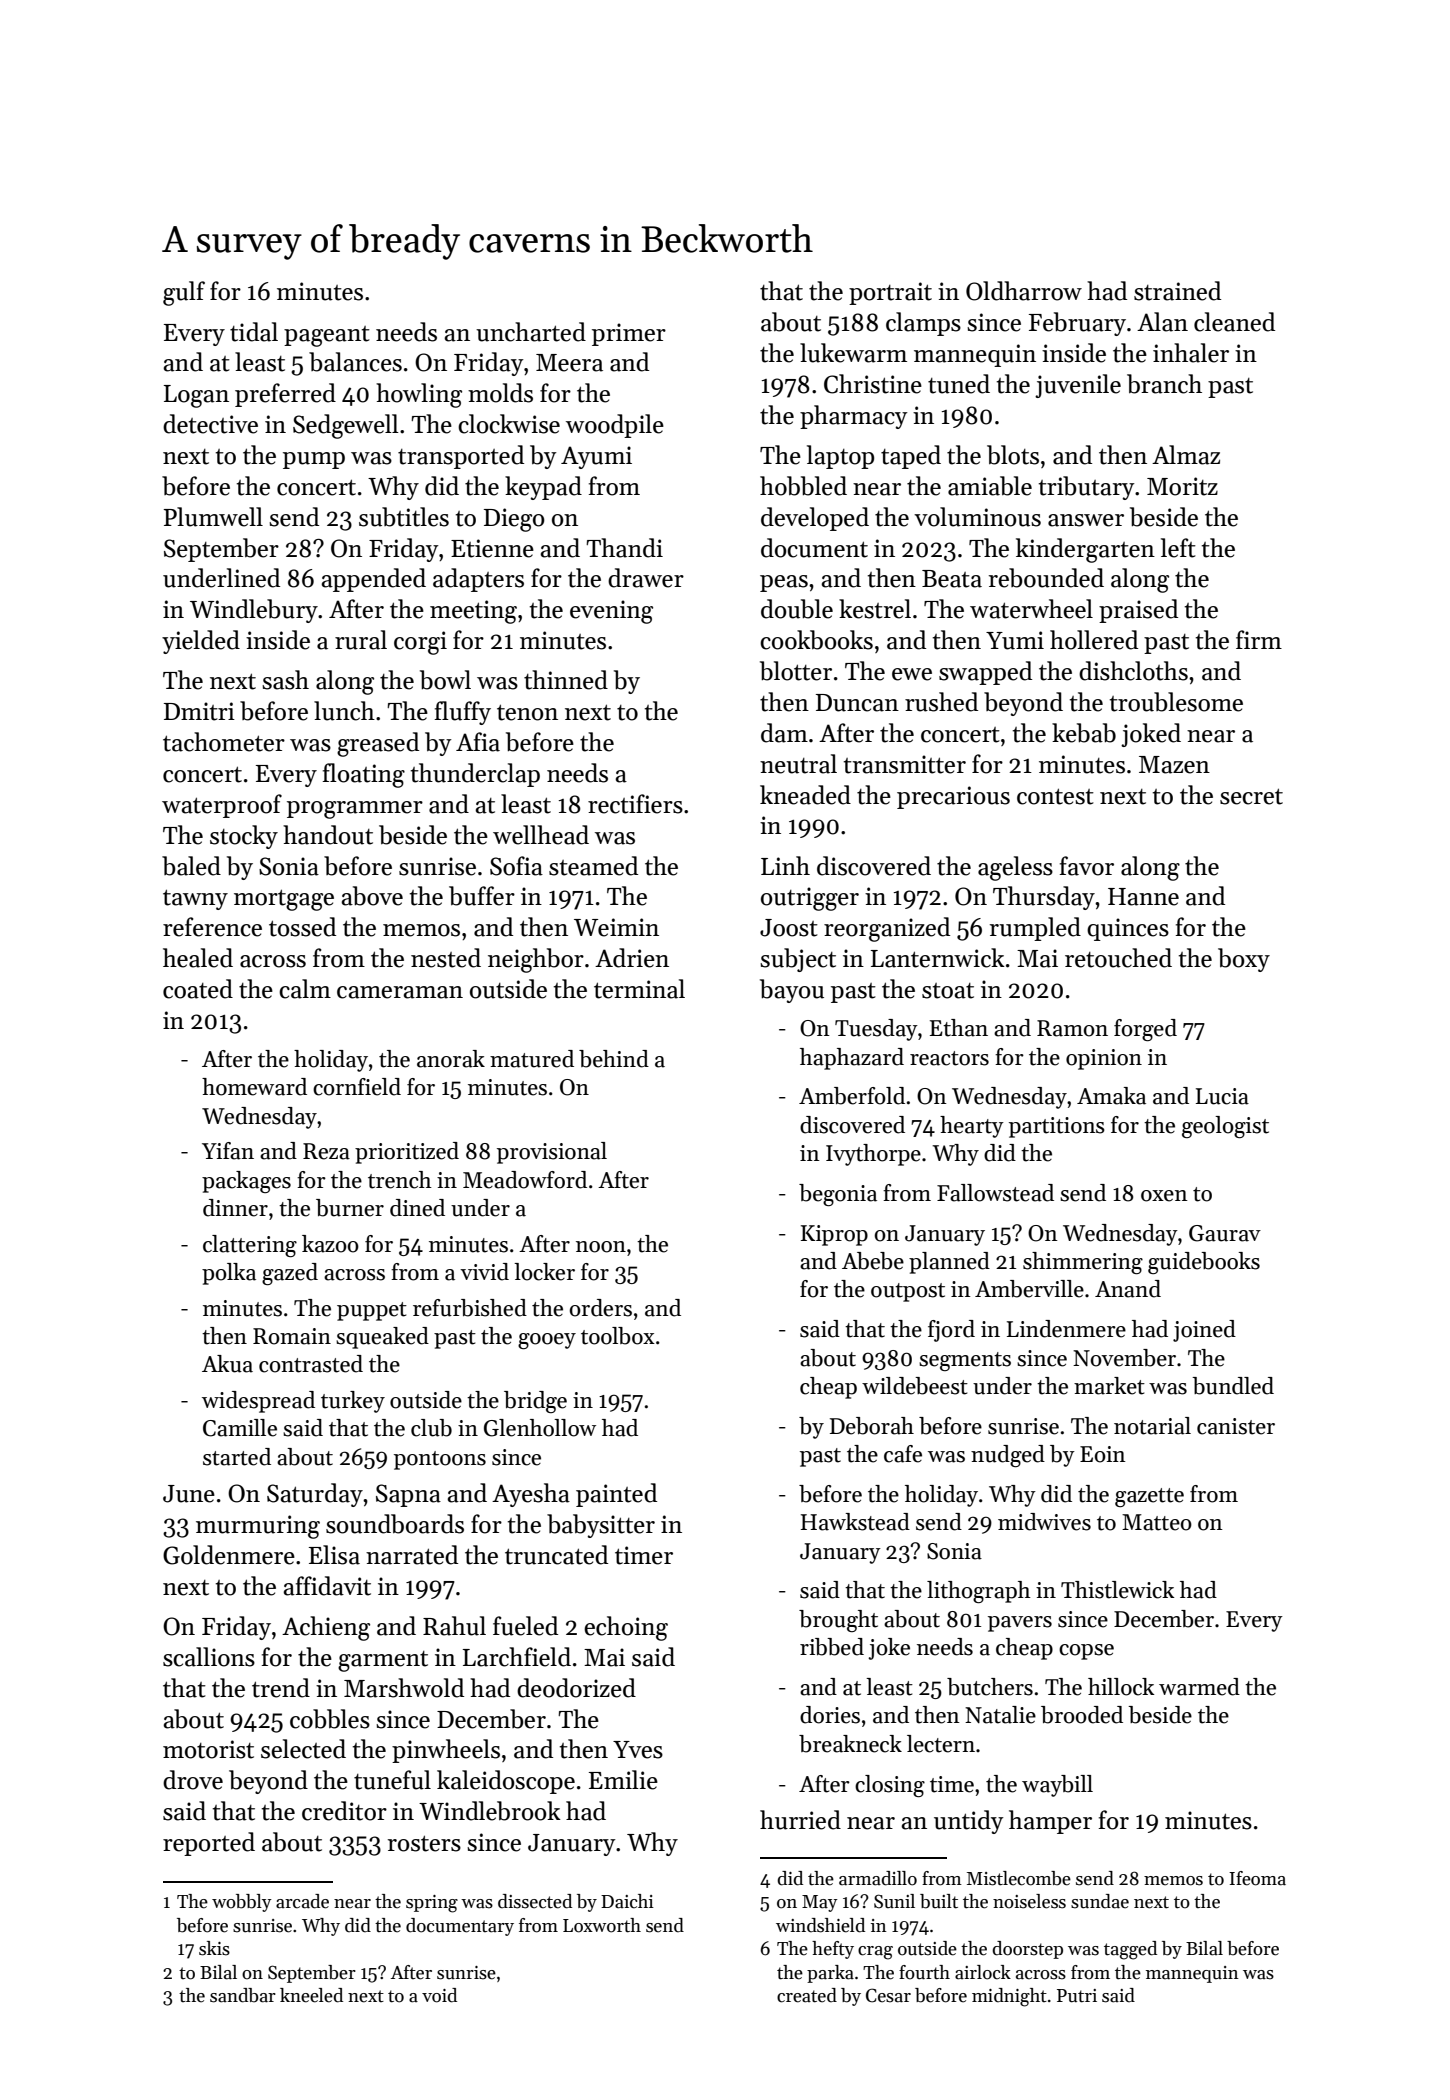  What do you see at coordinates (254, 332) in the screenshot?
I see `tidal` at bounding box center [254, 332].
